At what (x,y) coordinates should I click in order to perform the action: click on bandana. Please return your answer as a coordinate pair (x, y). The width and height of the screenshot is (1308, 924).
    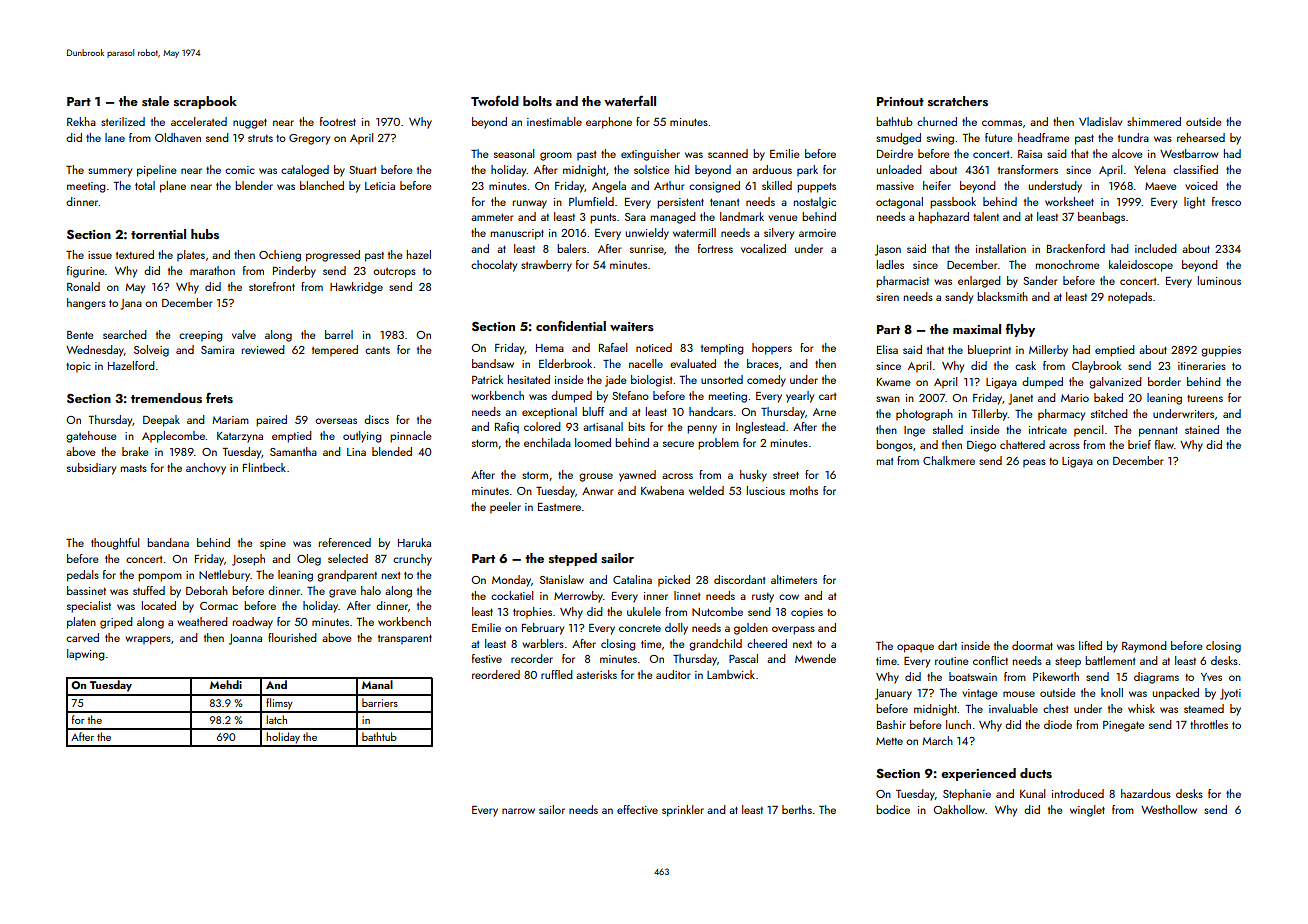
    Looking at the image, I should click on (168, 542).
